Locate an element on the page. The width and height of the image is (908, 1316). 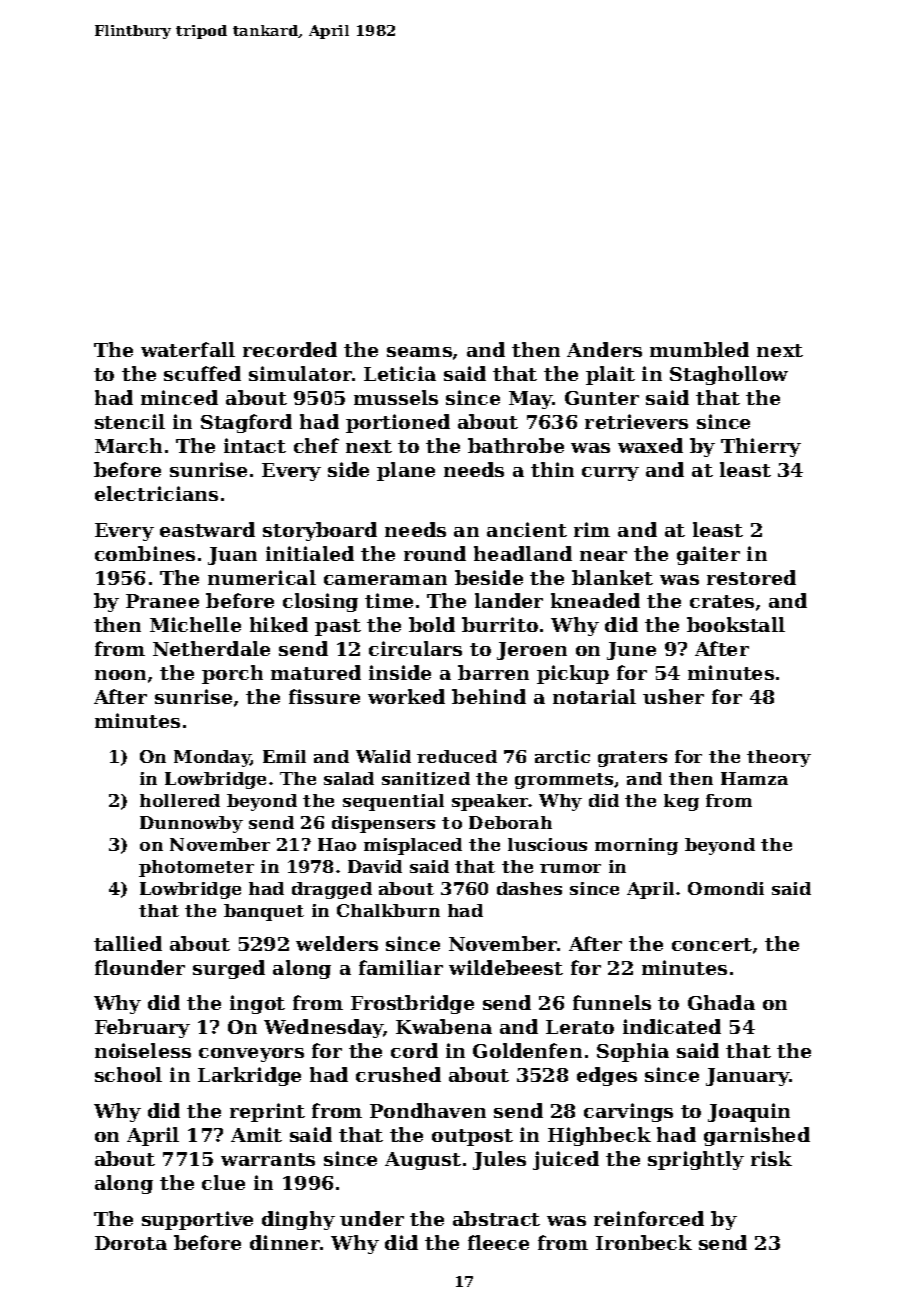
Dunnowby is located at coordinates (191, 824).
